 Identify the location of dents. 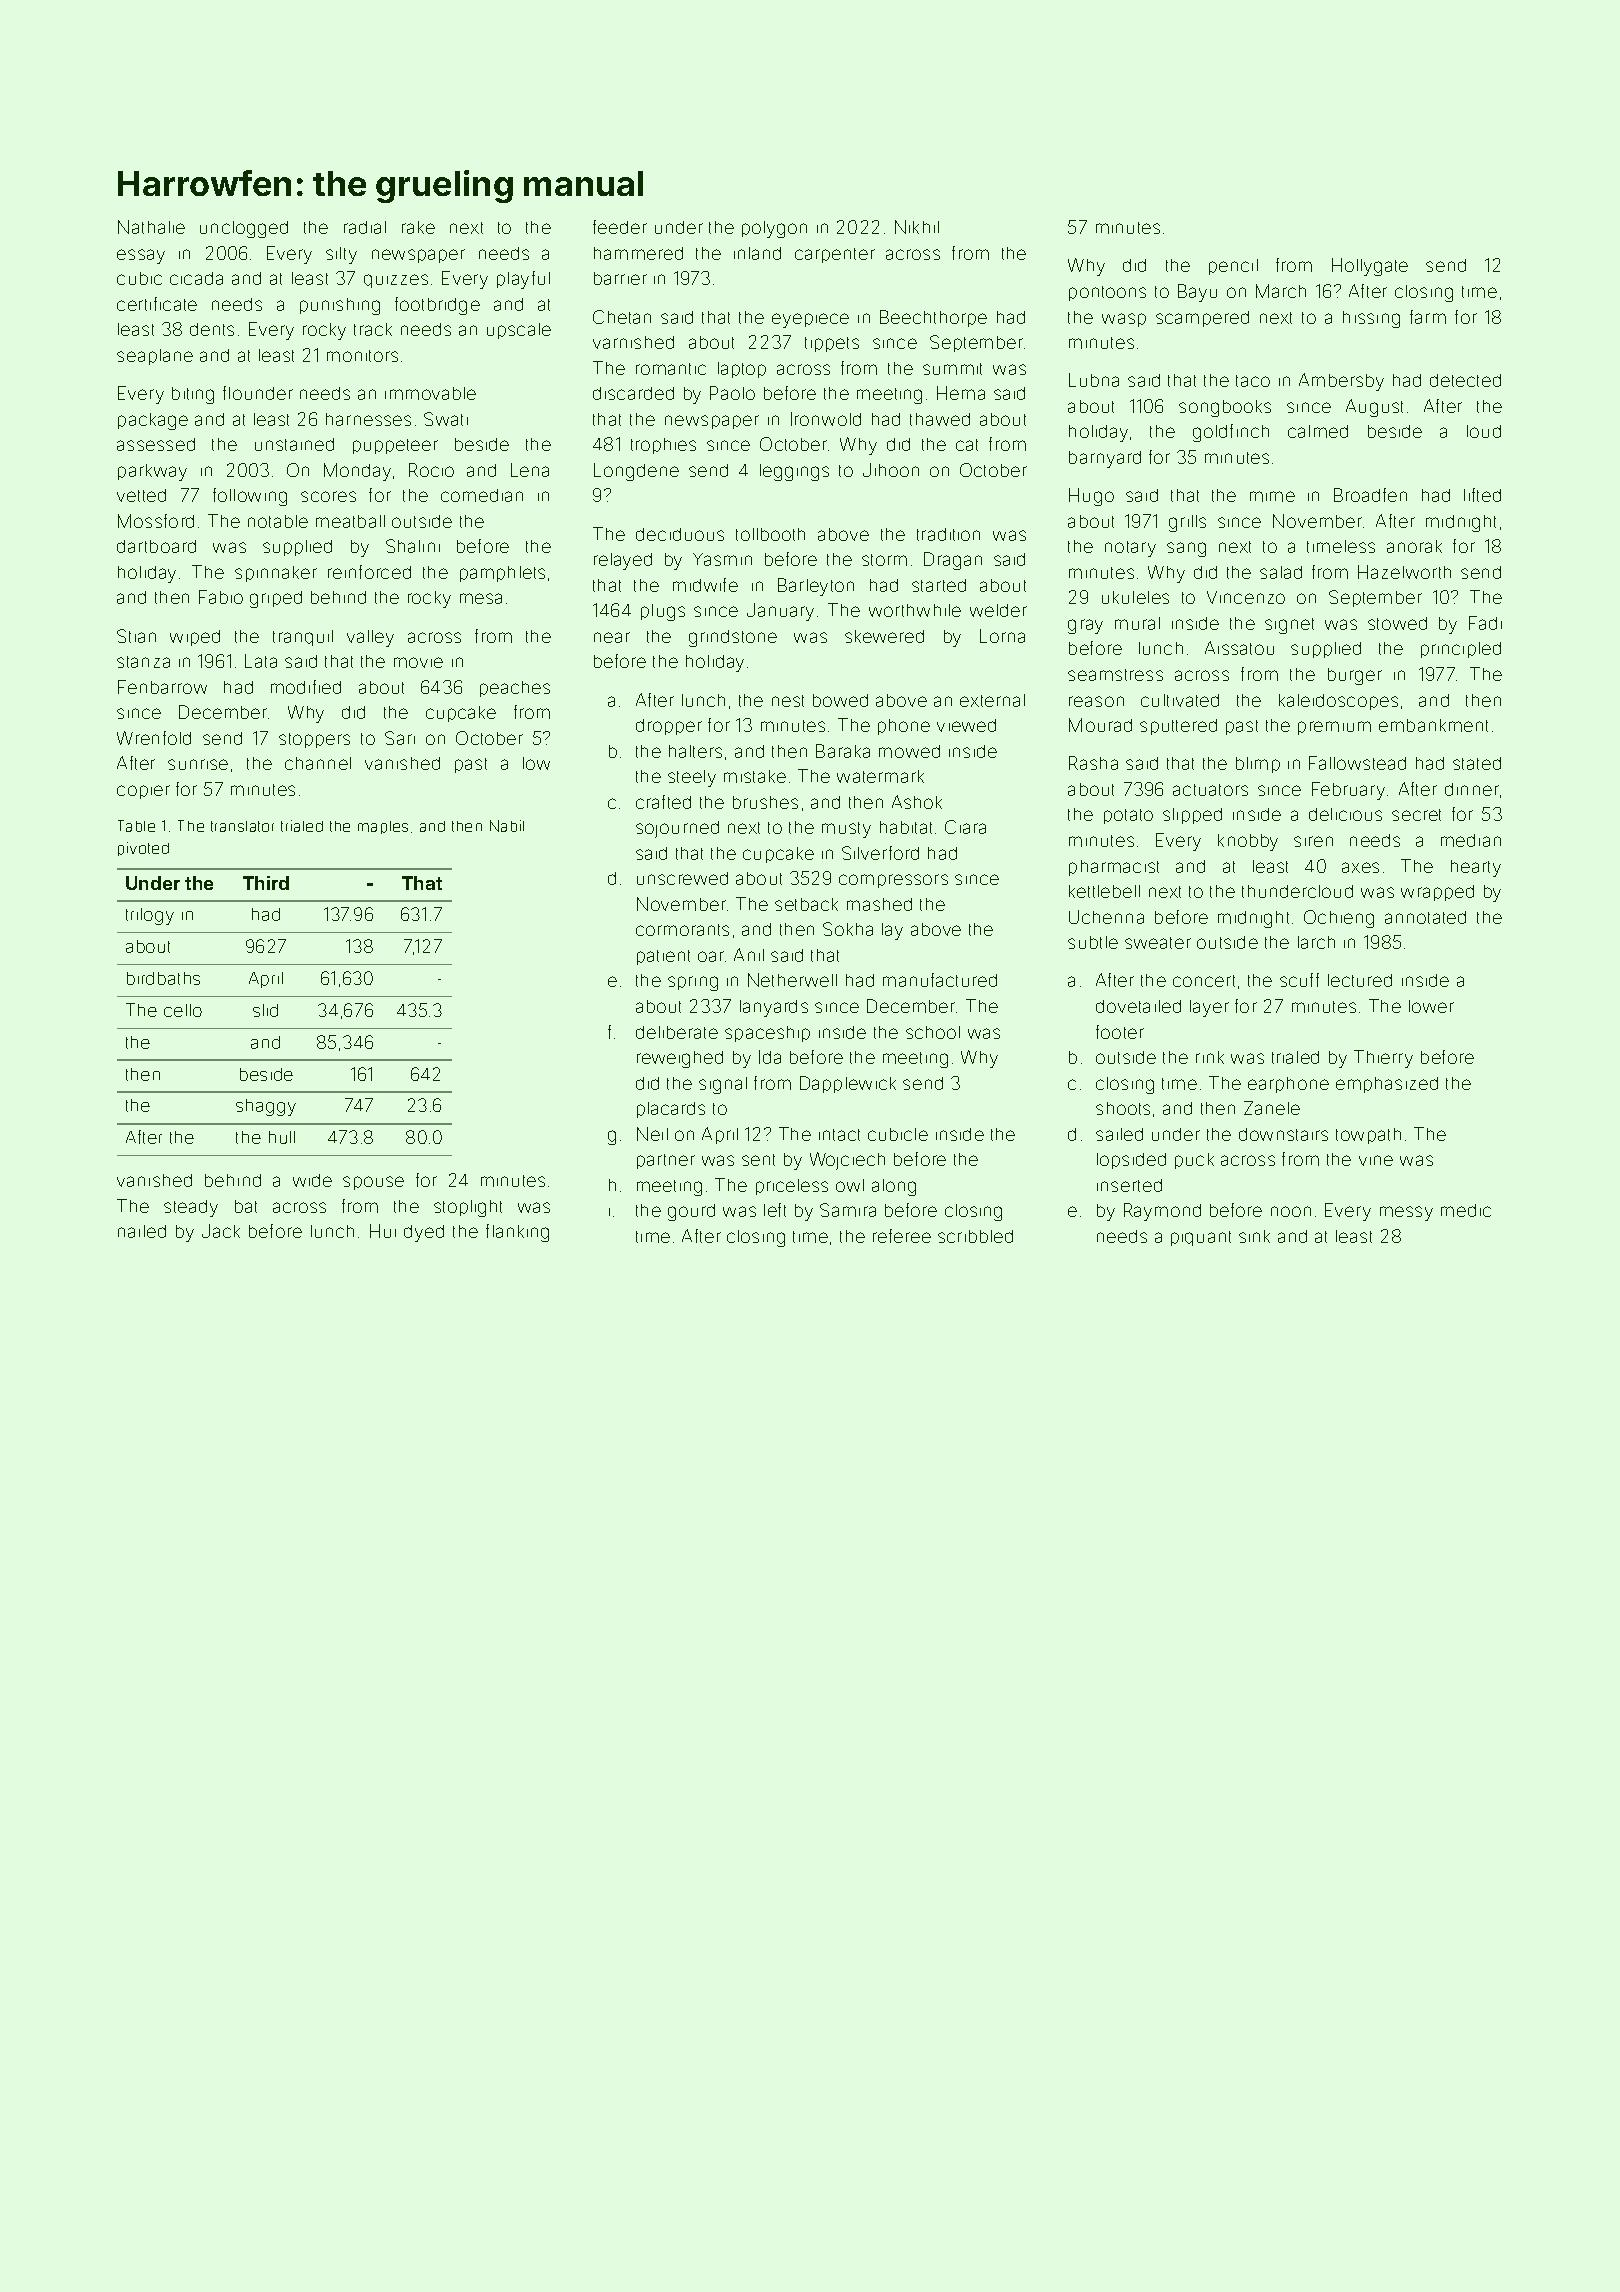
(212, 329).
